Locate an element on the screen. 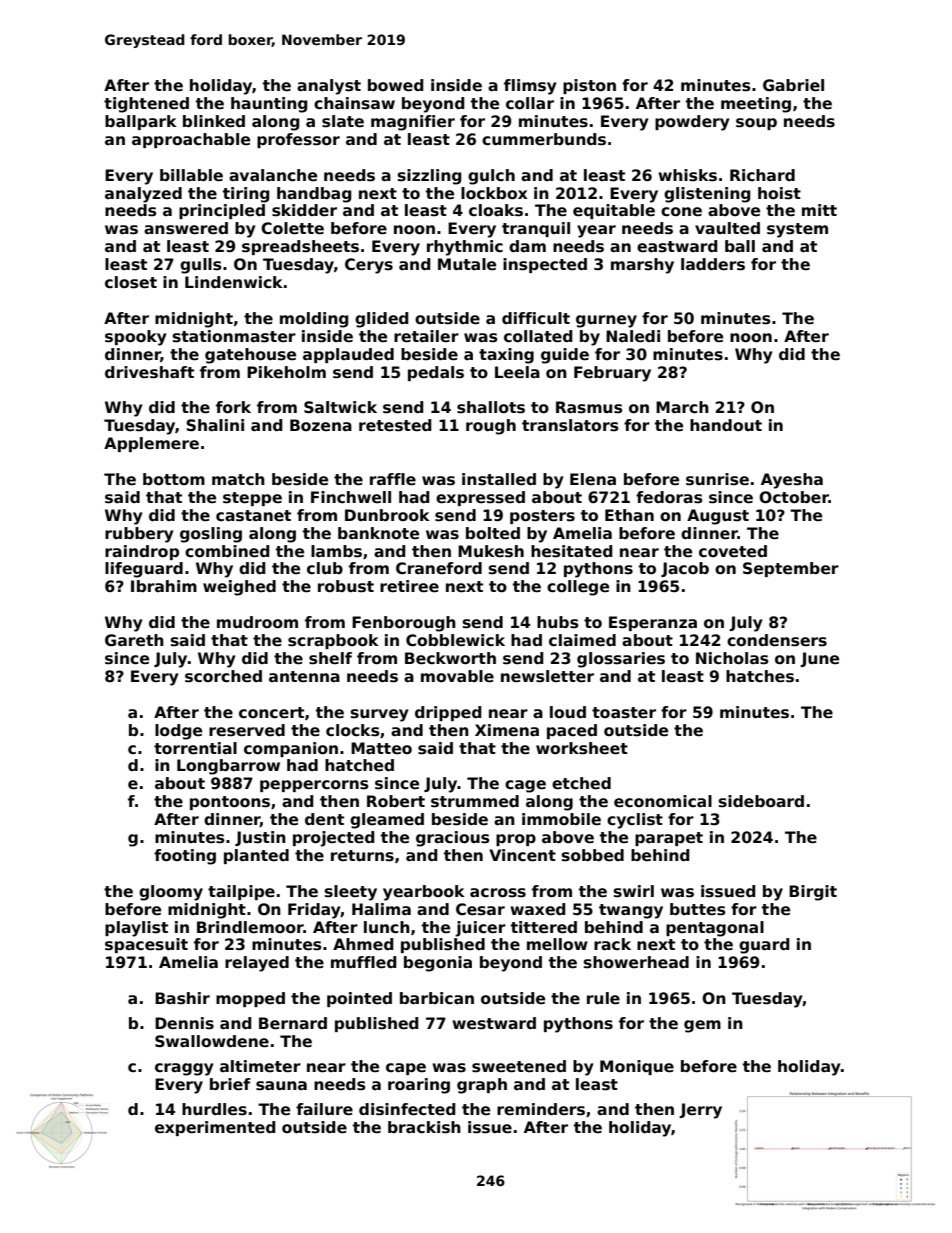 Image resolution: width=952 pixels, height=1233 pixels. bolted is located at coordinates (493, 533).
